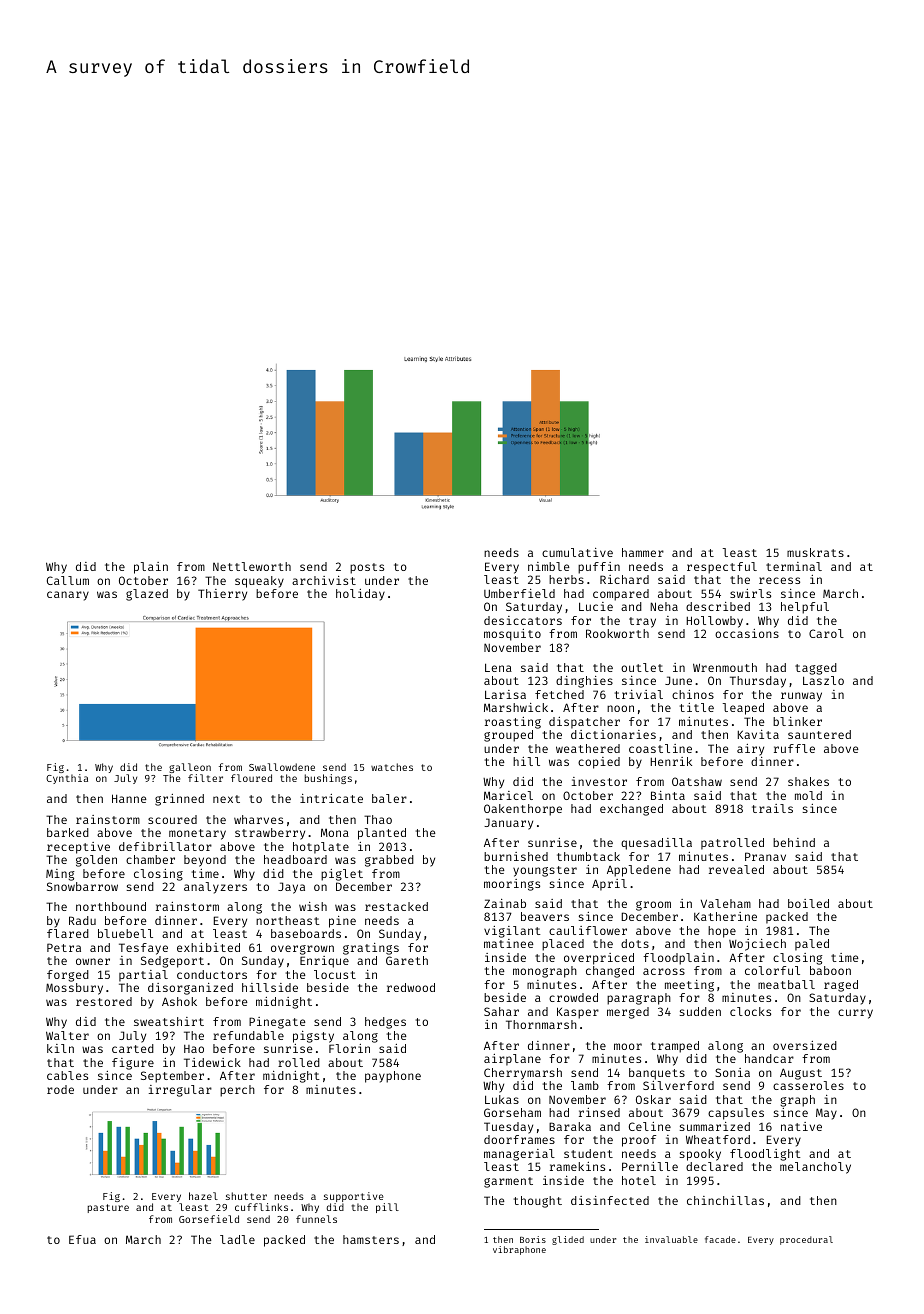 The height and width of the document is (1314, 924). What do you see at coordinates (367, 568) in the document?
I see `posts` at bounding box center [367, 568].
